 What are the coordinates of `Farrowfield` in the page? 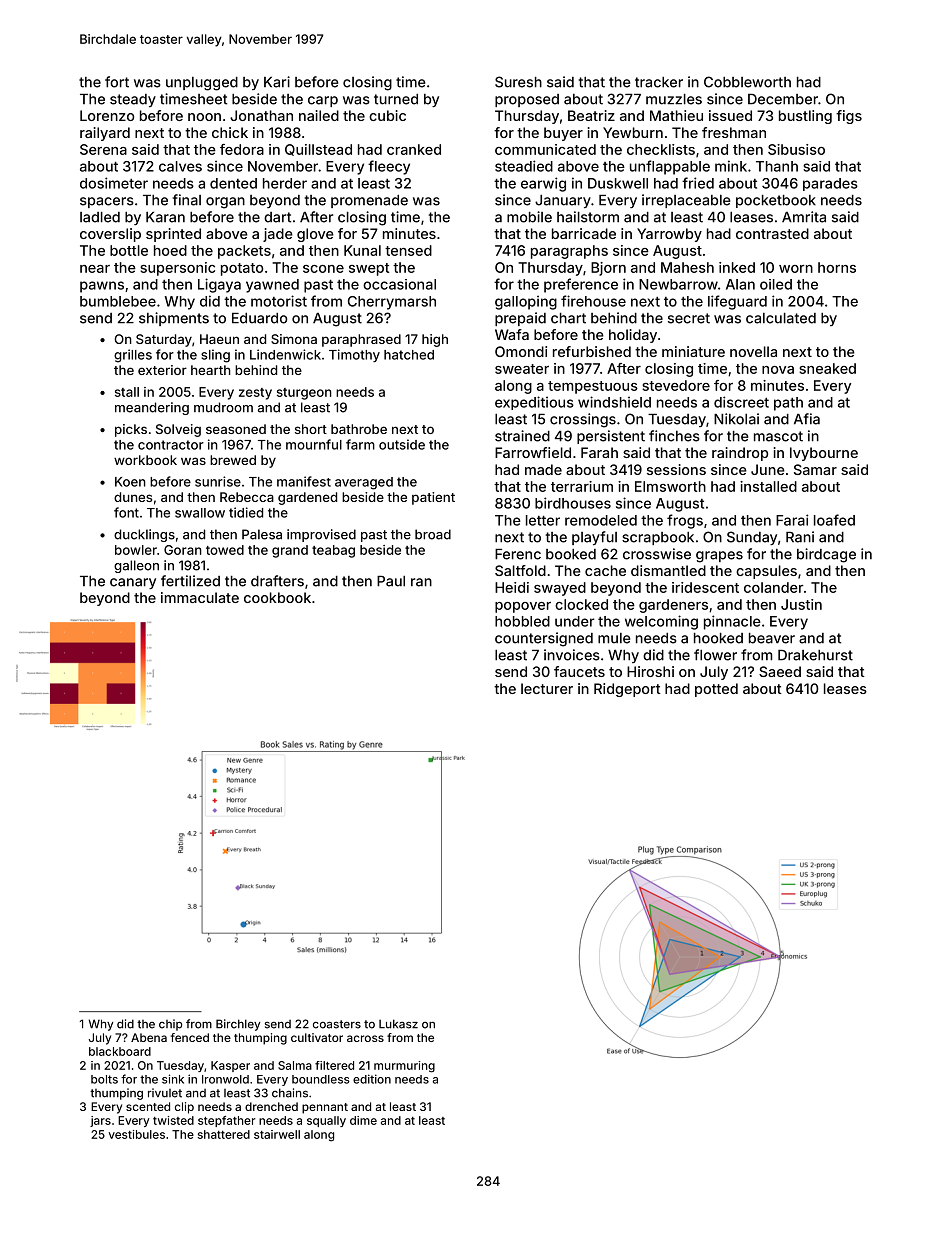 It's located at (533, 452).
